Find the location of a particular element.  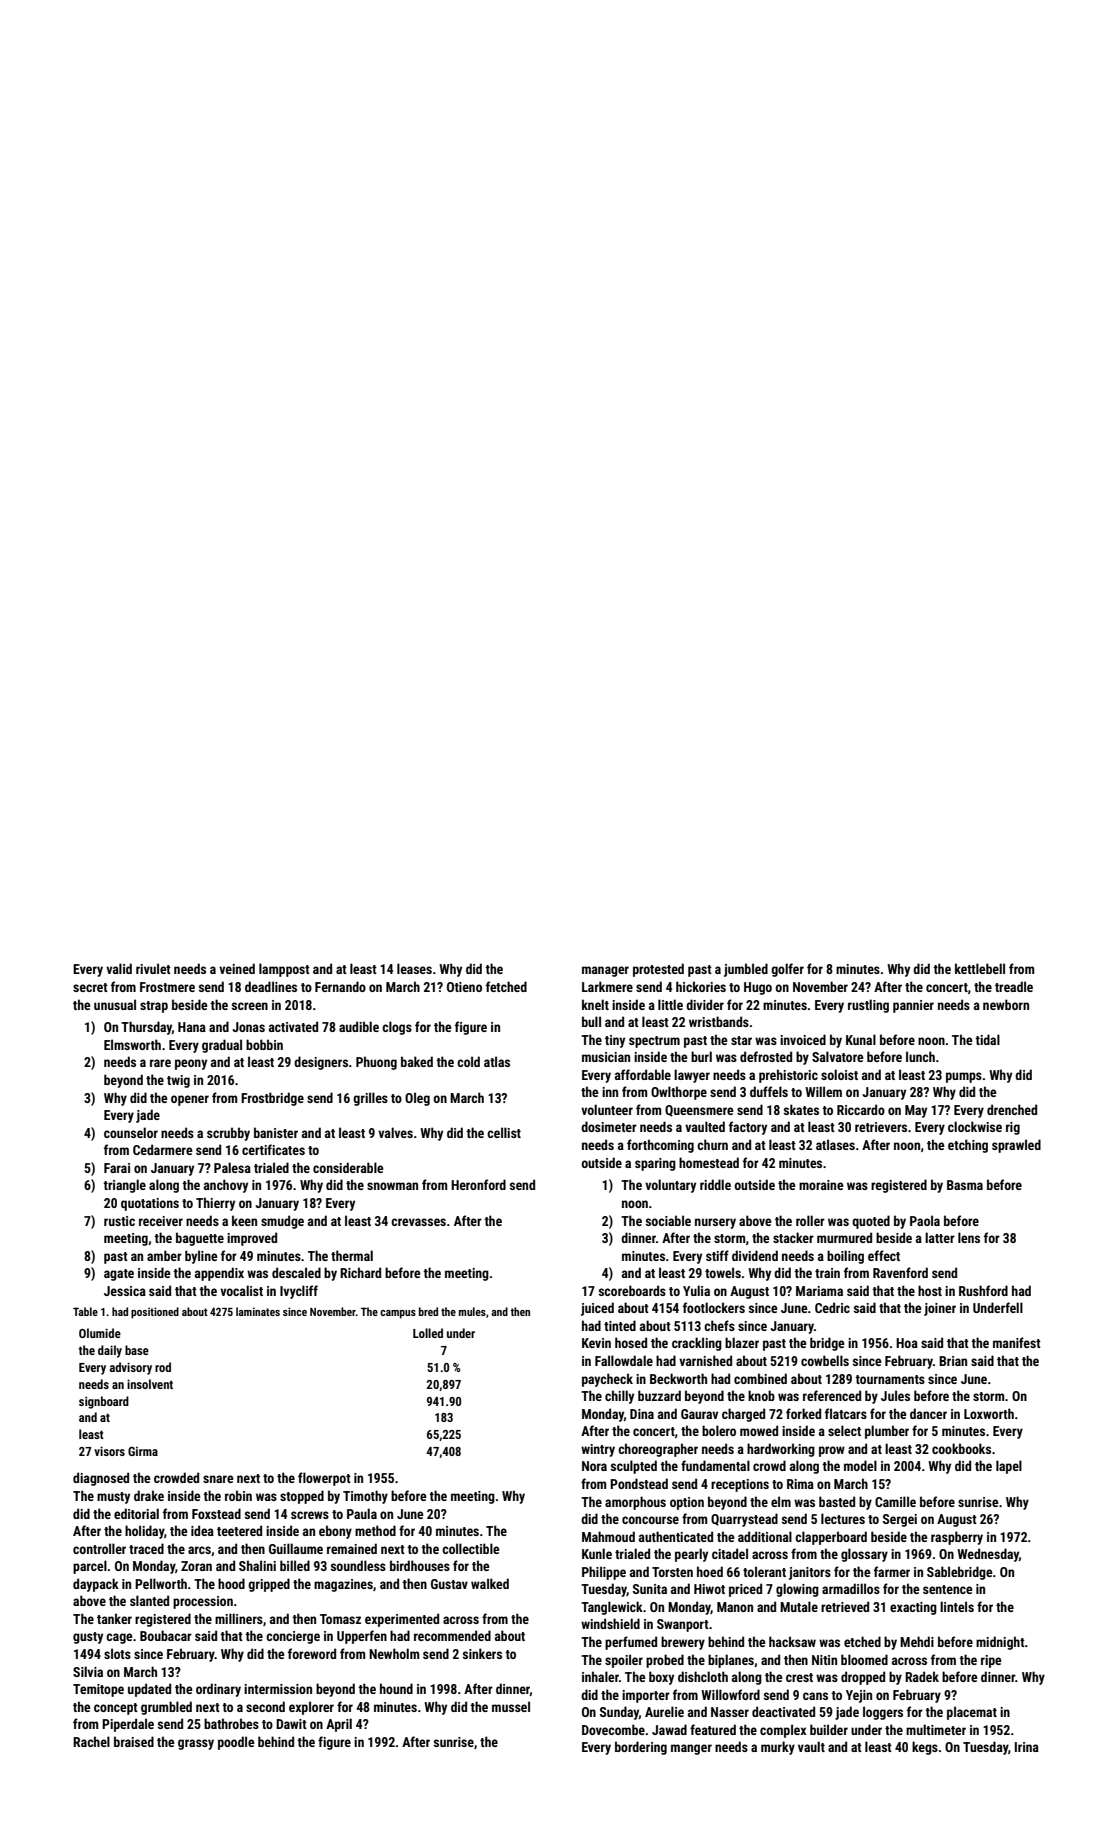

kettlebell is located at coordinates (980, 968).
